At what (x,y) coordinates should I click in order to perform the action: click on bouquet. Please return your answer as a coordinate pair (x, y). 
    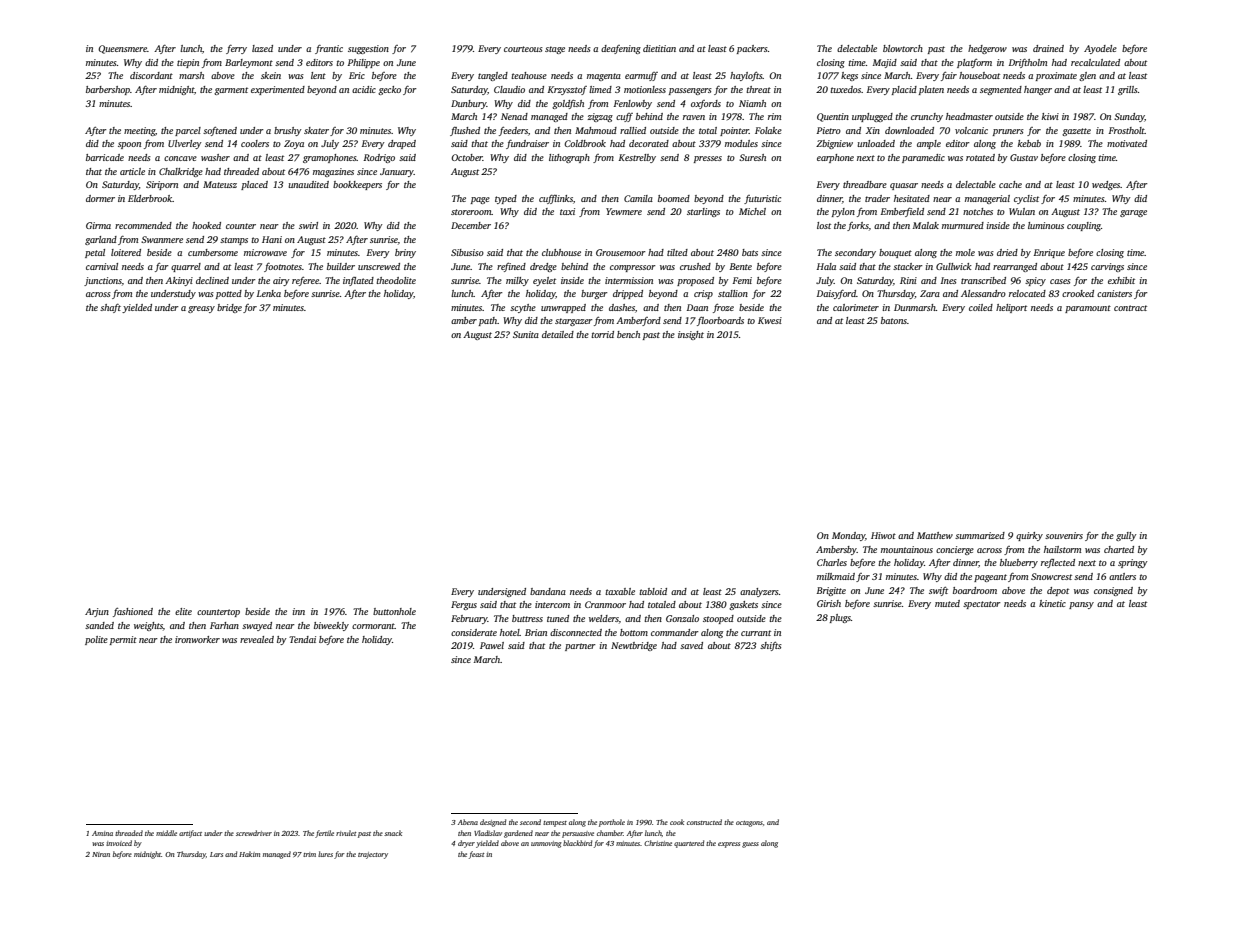
    Looking at the image, I should click on (895, 253).
